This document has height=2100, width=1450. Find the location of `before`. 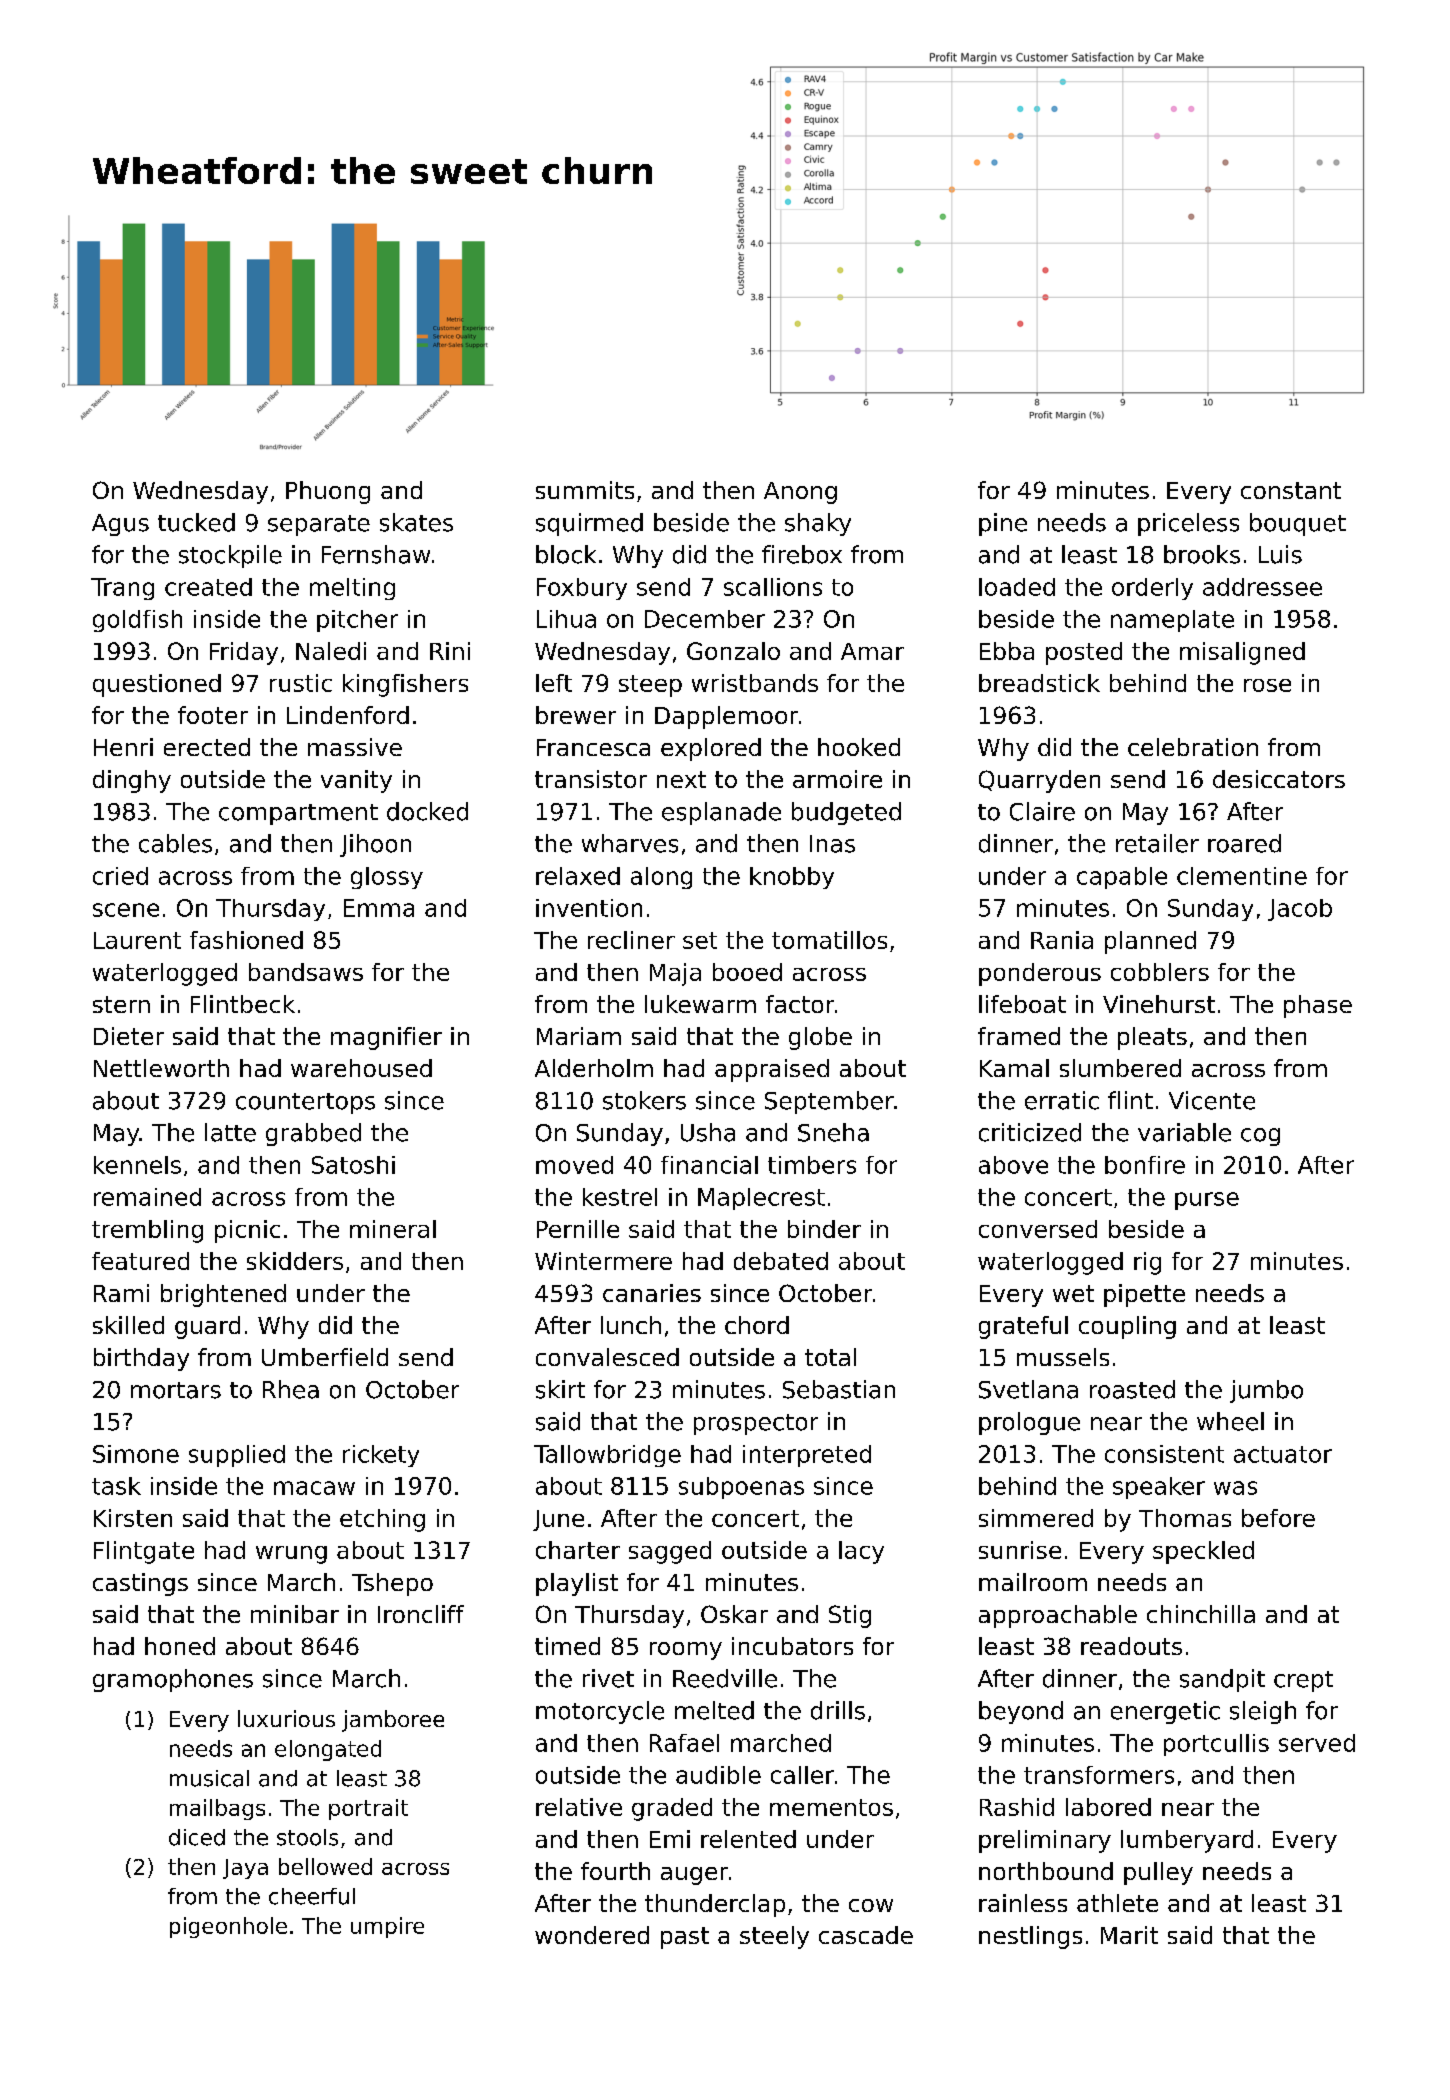

before is located at coordinates (1278, 1518).
